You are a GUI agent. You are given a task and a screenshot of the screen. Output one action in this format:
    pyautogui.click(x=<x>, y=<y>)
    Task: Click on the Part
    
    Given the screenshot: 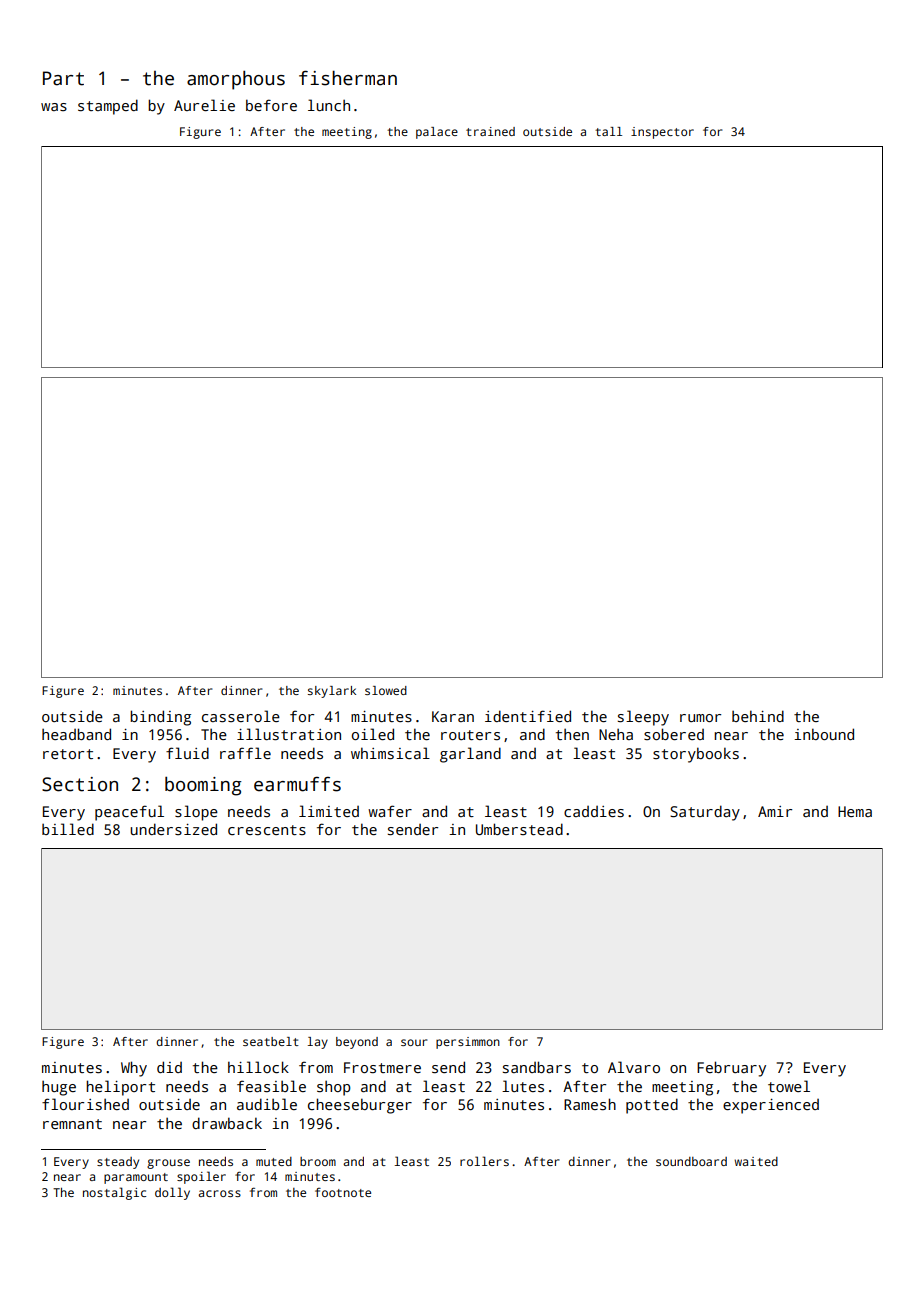 What is the action you would take?
    pyautogui.click(x=63, y=78)
